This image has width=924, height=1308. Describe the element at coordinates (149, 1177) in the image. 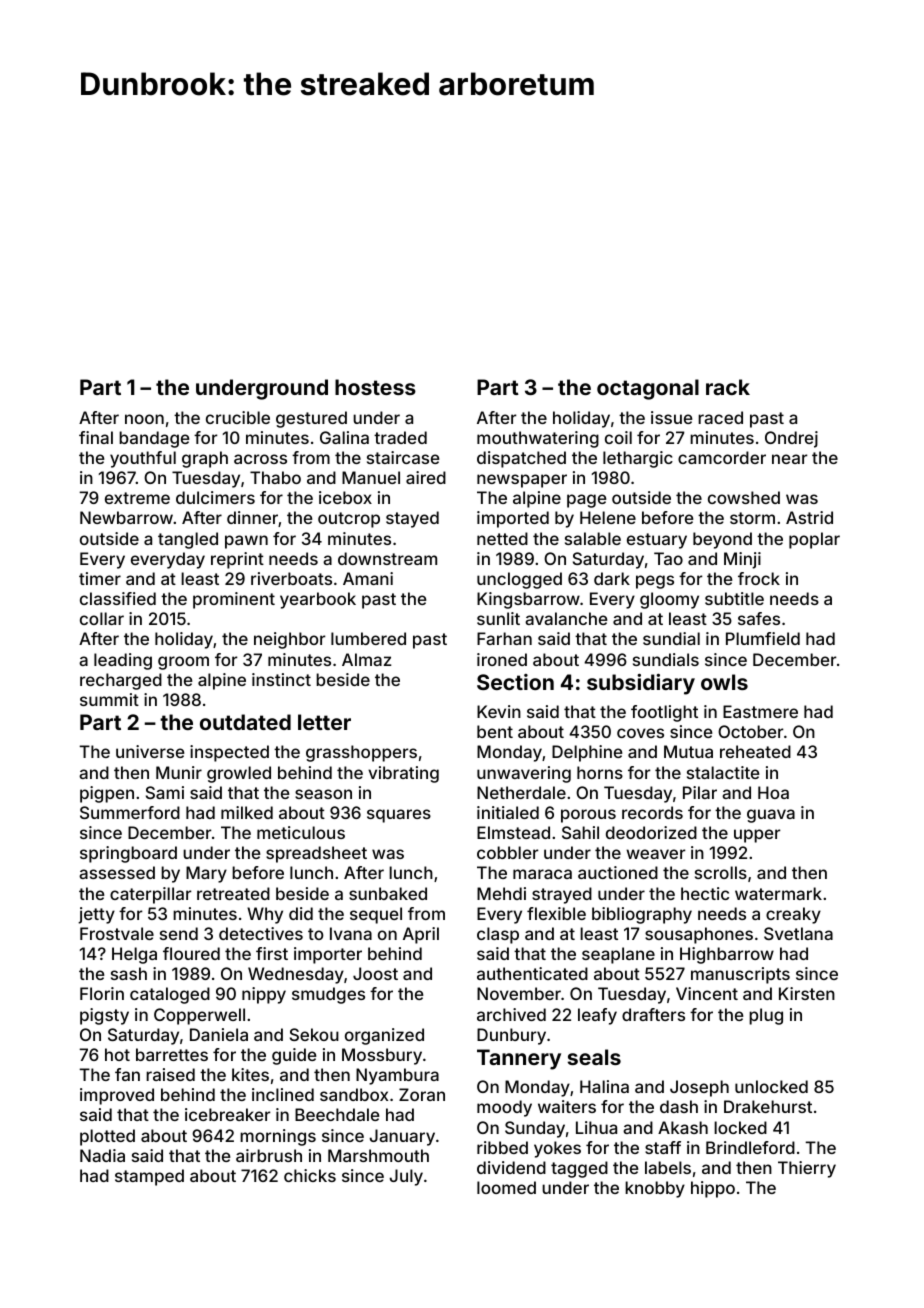

I see `stamped` at that location.
